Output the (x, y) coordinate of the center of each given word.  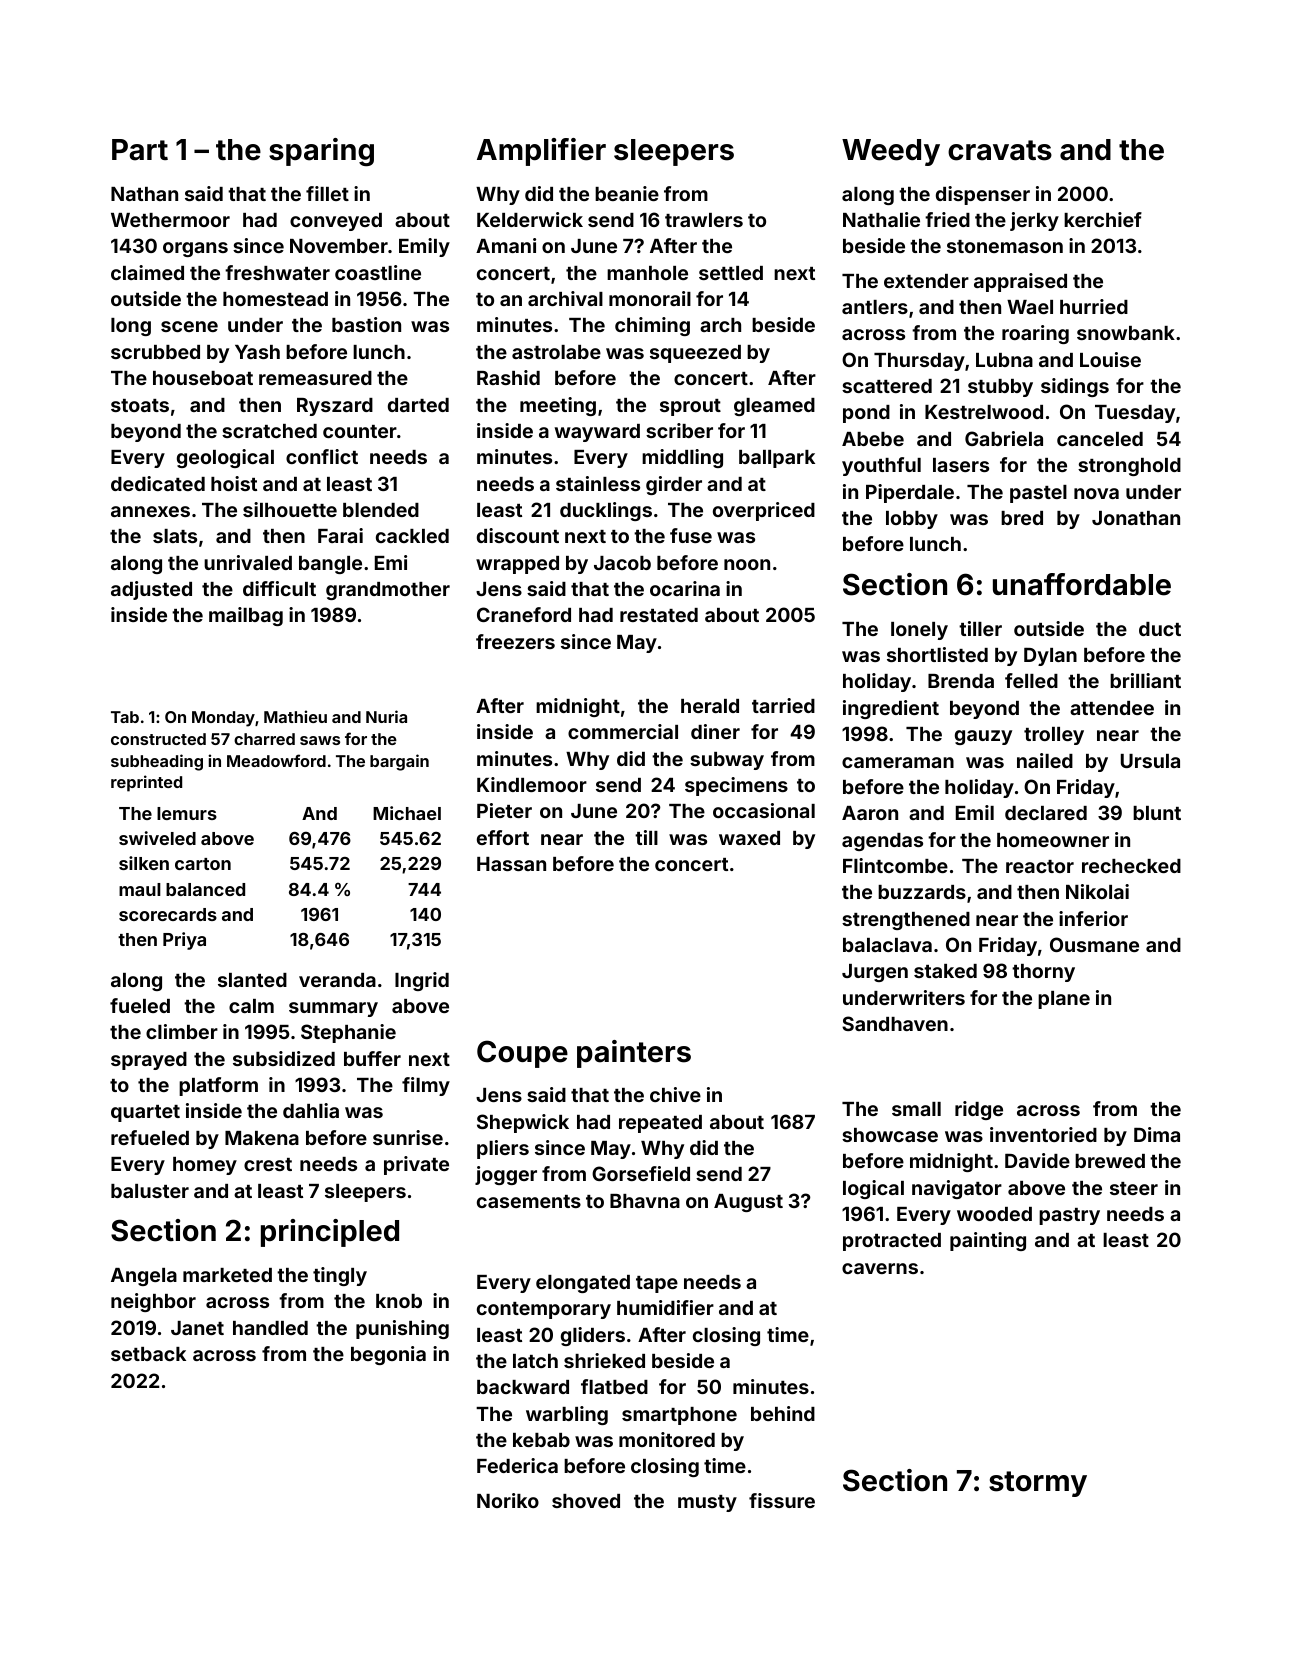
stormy (1038, 1484)
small (916, 1109)
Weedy (891, 152)
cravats (1000, 150)
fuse (691, 535)
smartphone (679, 1416)
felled (1031, 680)
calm (251, 1006)
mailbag (246, 616)
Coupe (522, 1054)
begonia (388, 1355)
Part (140, 150)
